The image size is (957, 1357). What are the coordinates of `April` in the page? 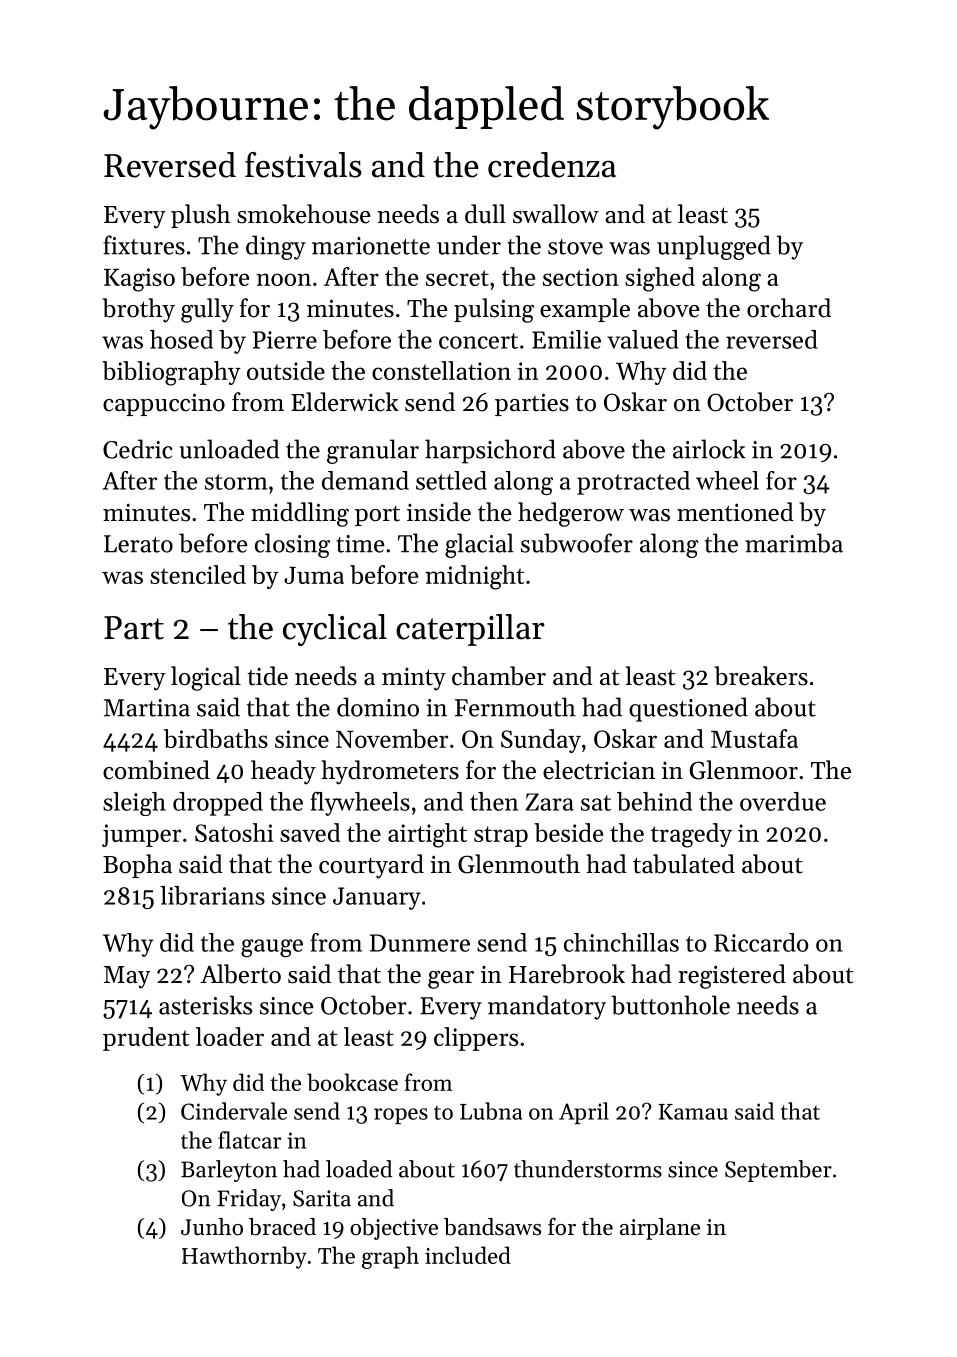 It's located at (584, 1113).
